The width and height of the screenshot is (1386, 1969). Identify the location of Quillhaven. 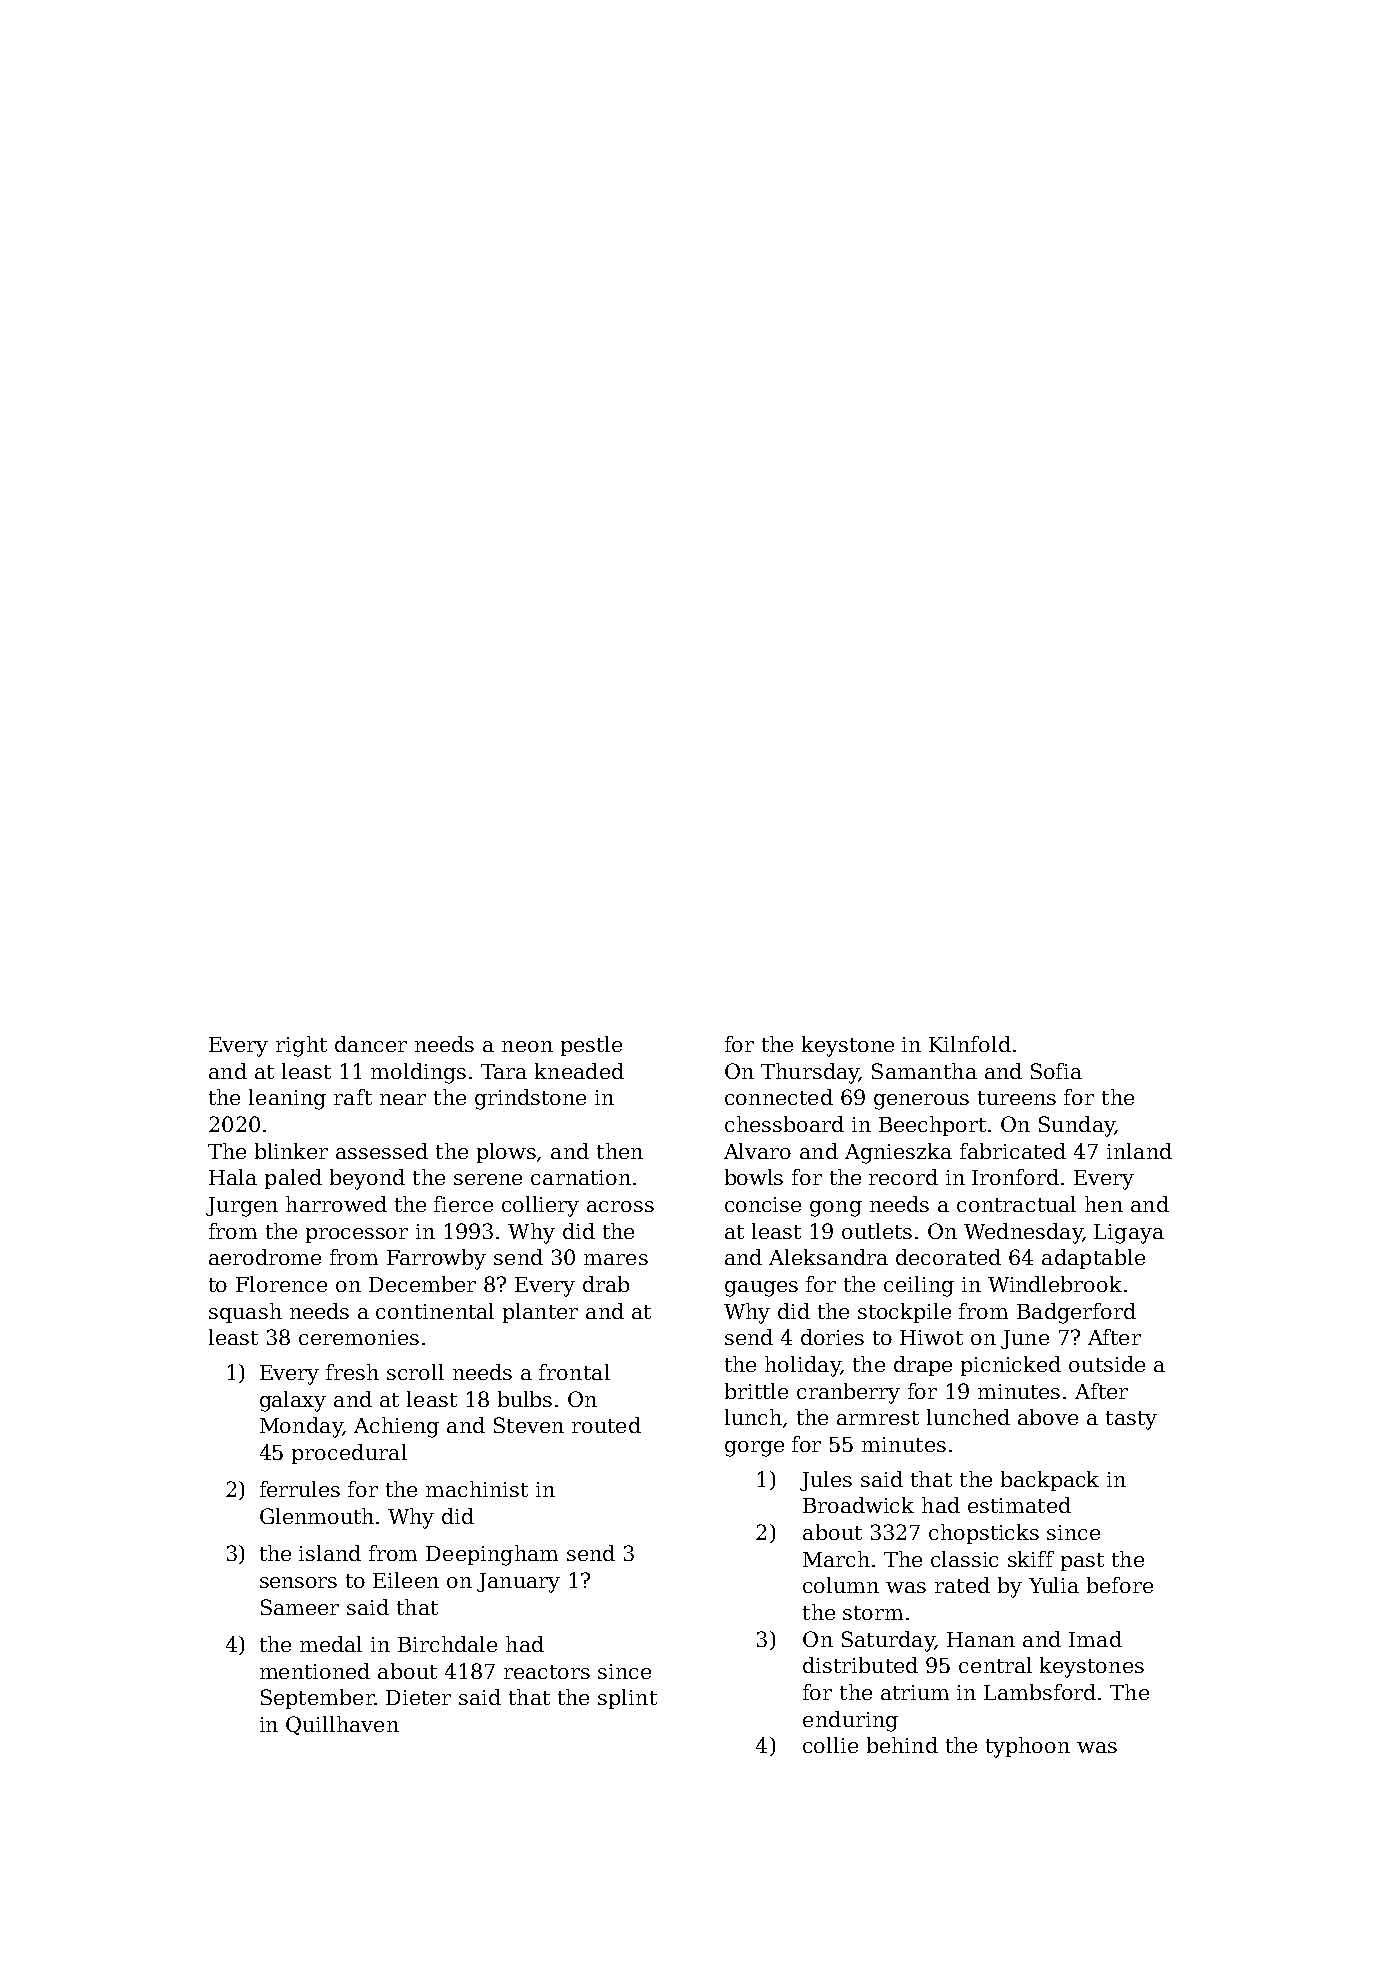
(342, 1725).
